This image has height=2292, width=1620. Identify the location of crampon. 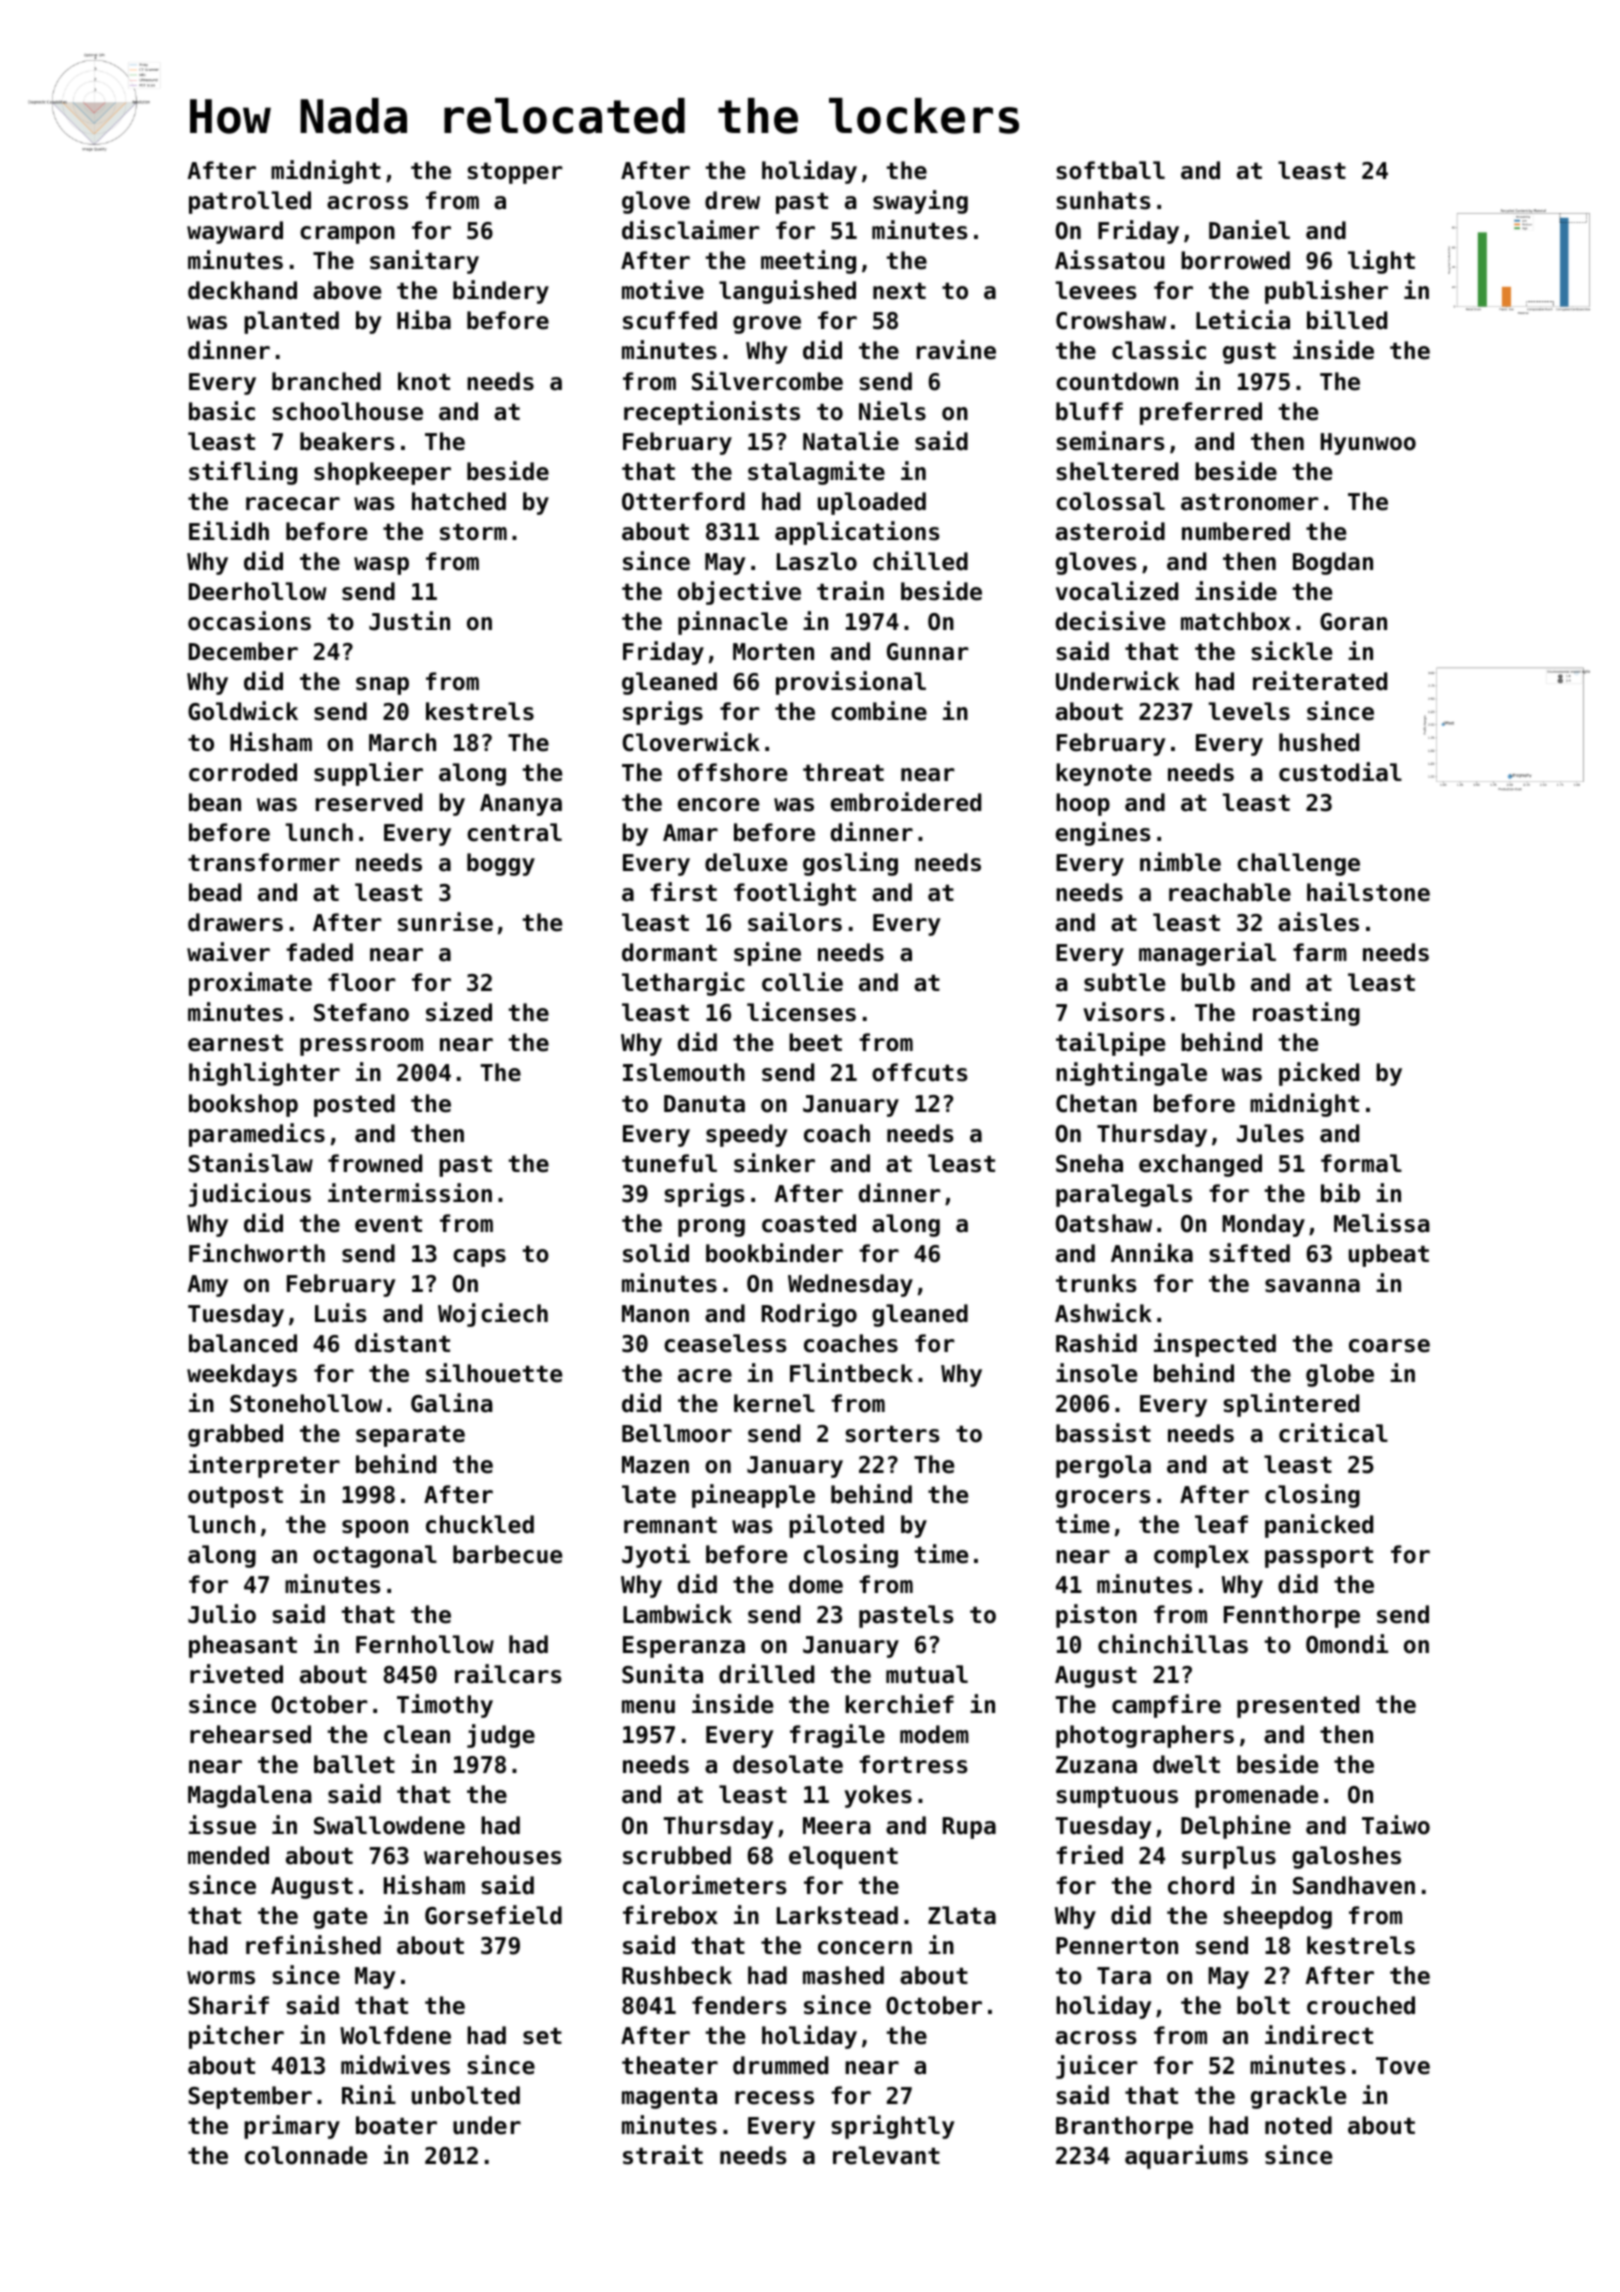
(347, 235).
